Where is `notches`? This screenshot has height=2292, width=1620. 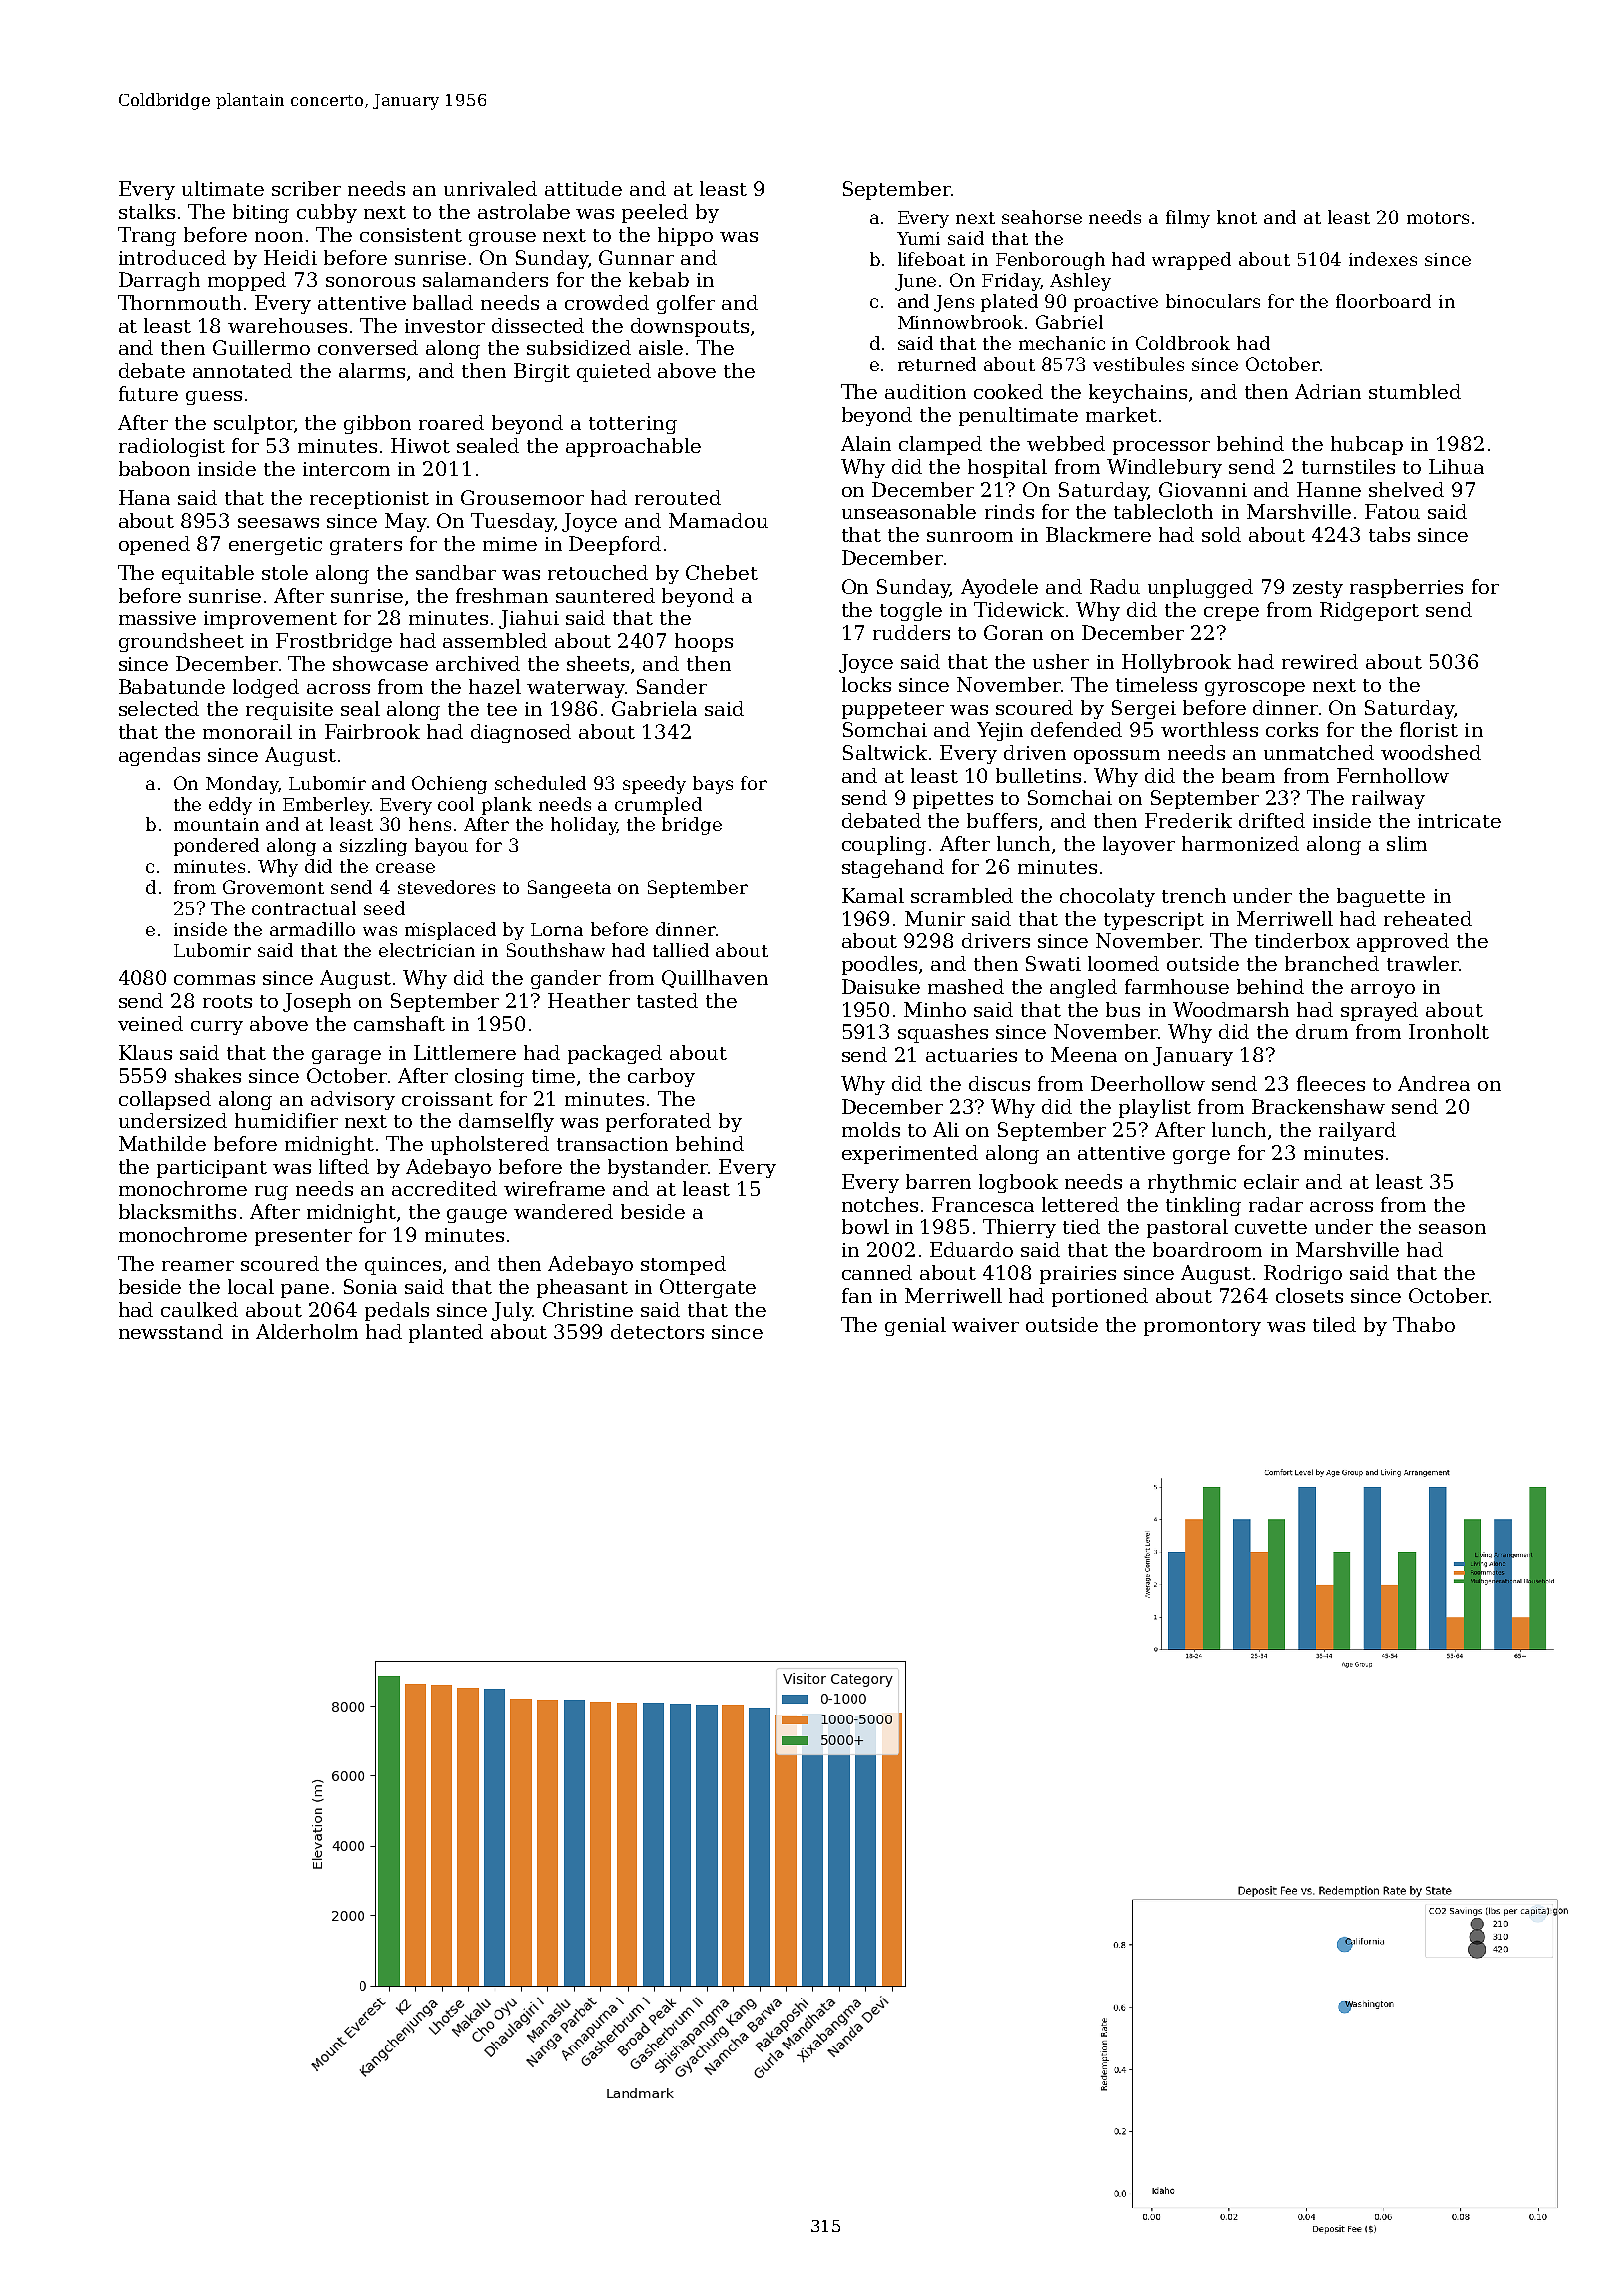 notches is located at coordinates (880, 1204).
